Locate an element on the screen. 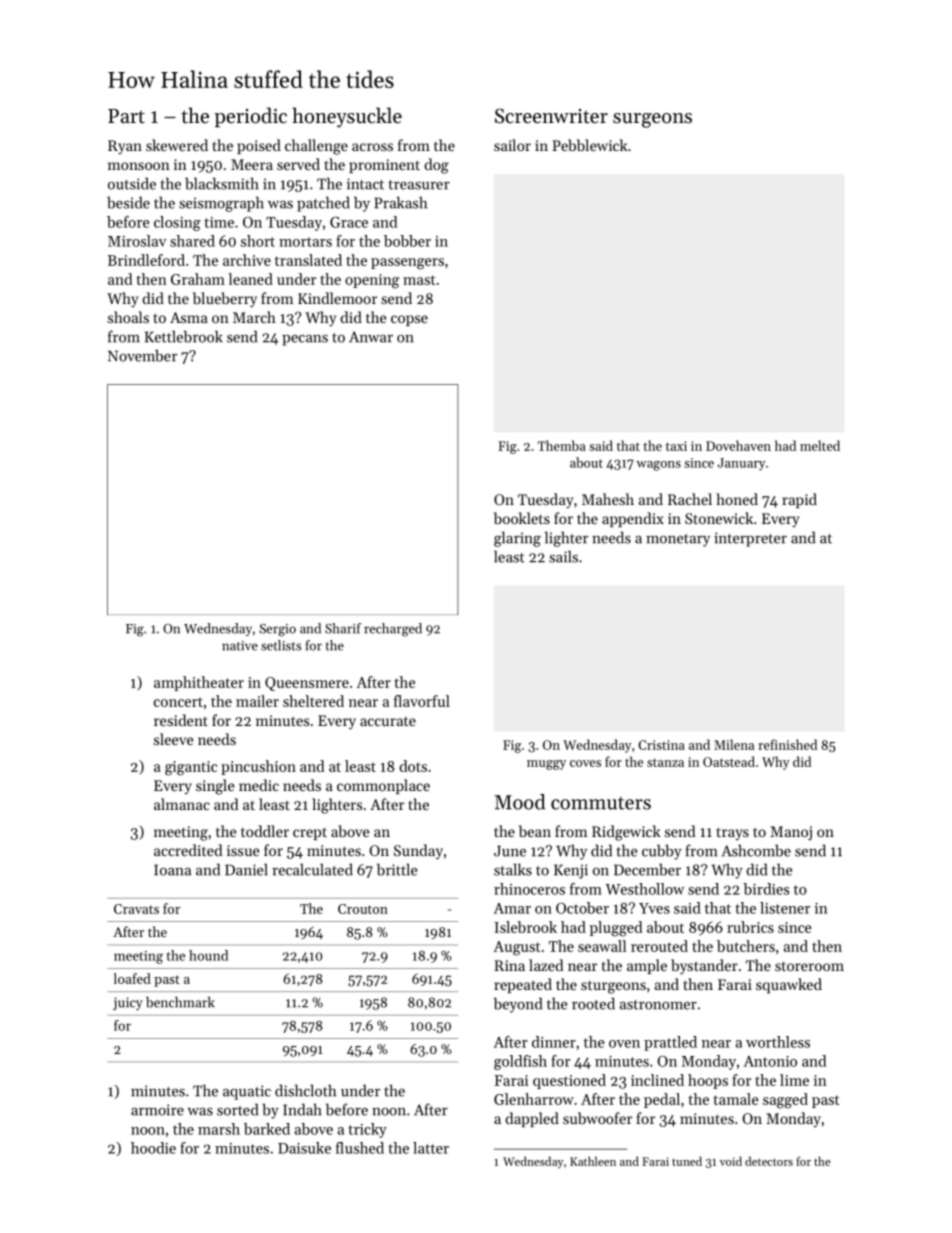 This screenshot has width=952, height=1233. commonplace is located at coordinates (383, 786).
